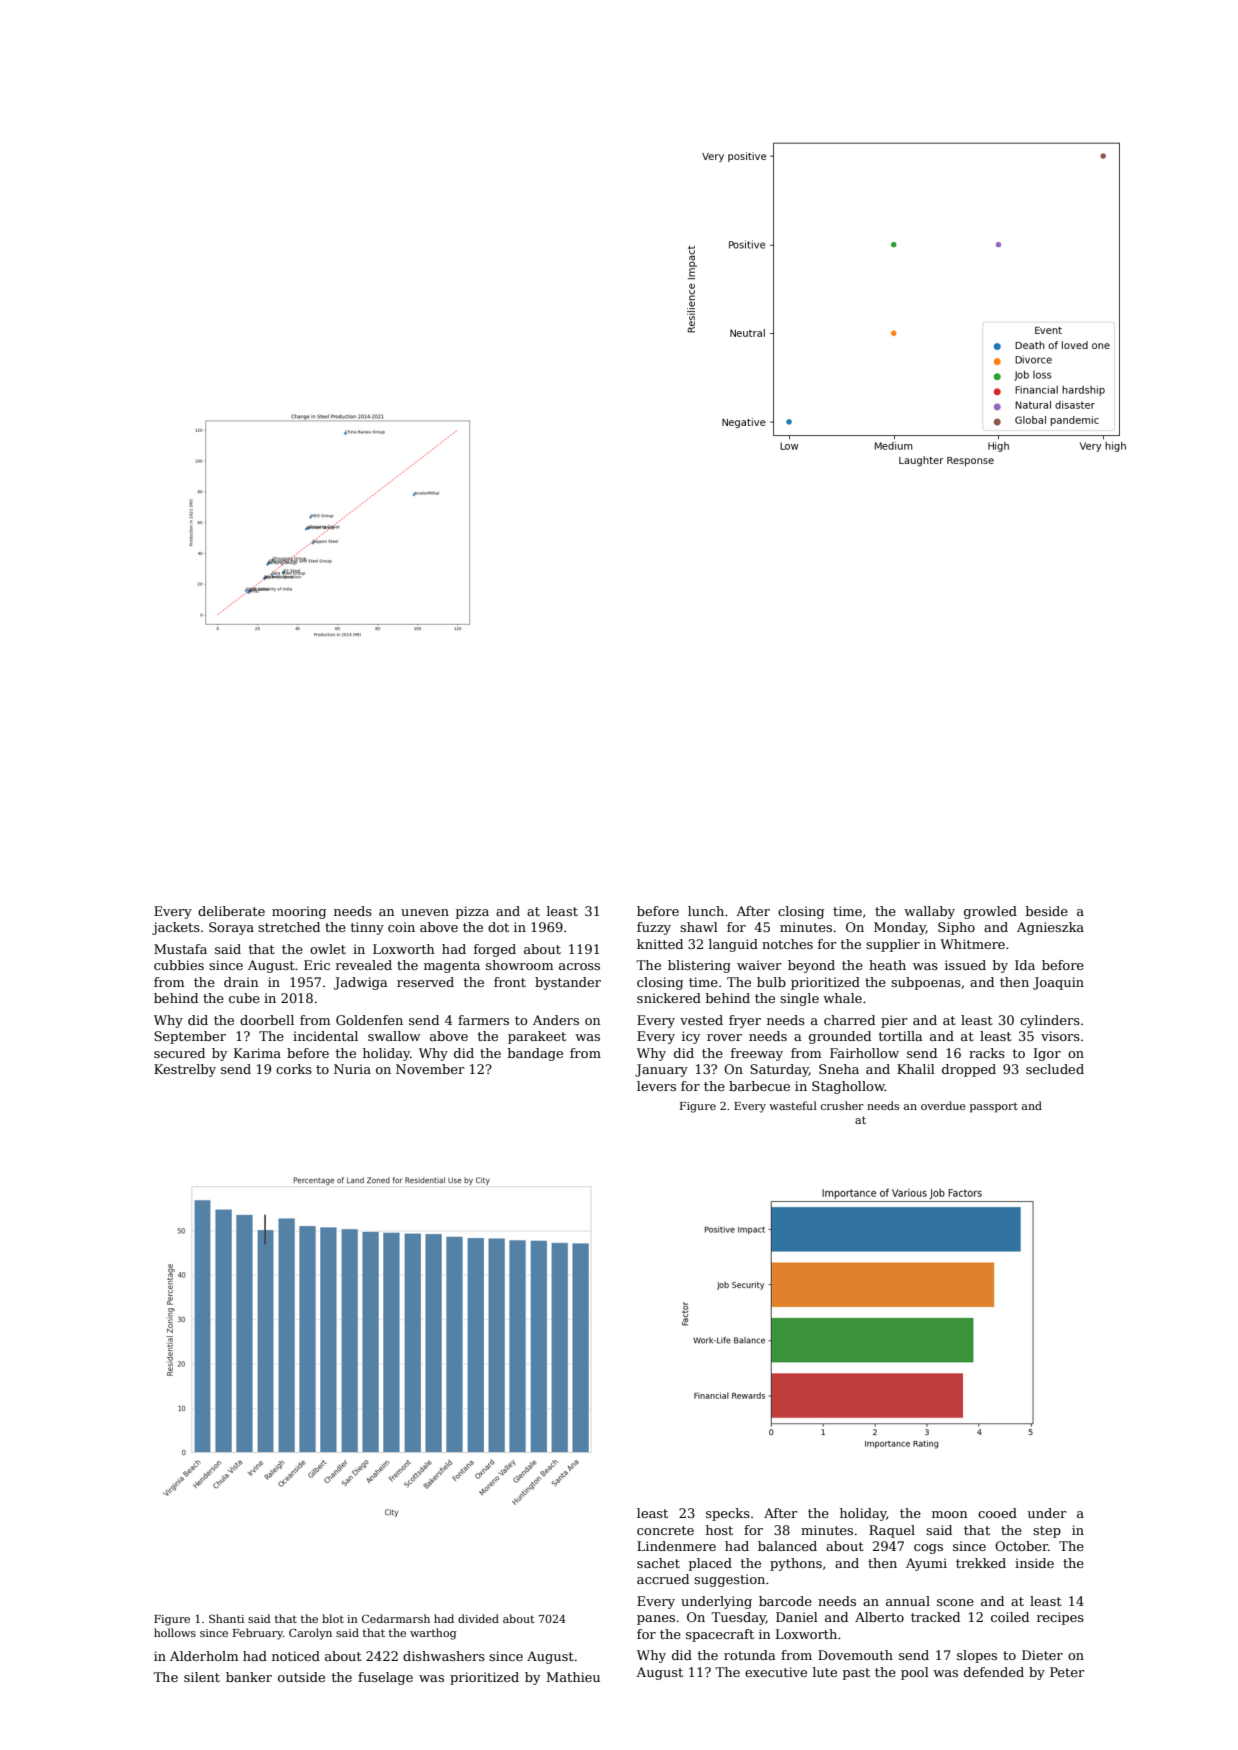 Image resolution: width=1238 pixels, height=1750 pixels. What do you see at coordinates (185, 1070) in the document?
I see `Kestrelby` at bounding box center [185, 1070].
